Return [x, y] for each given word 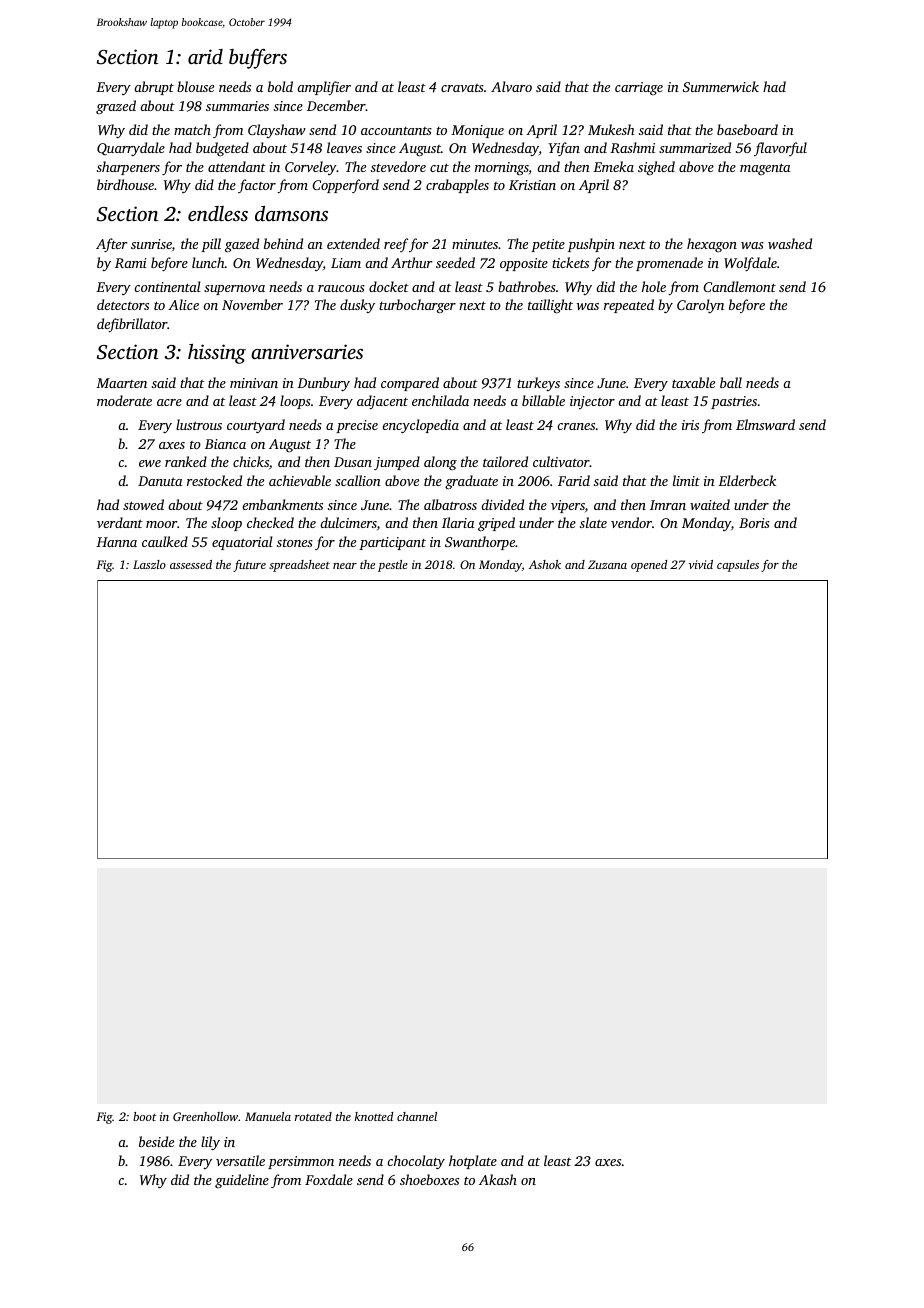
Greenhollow [205, 1116]
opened [649, 566]
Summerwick [721, 86]
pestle [393, 566]
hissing [217, 354]
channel [417, 1116]
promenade [669, 264]
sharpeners [128, 168]
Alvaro [511, 86]
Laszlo [149, 564]
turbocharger [417, 306]
